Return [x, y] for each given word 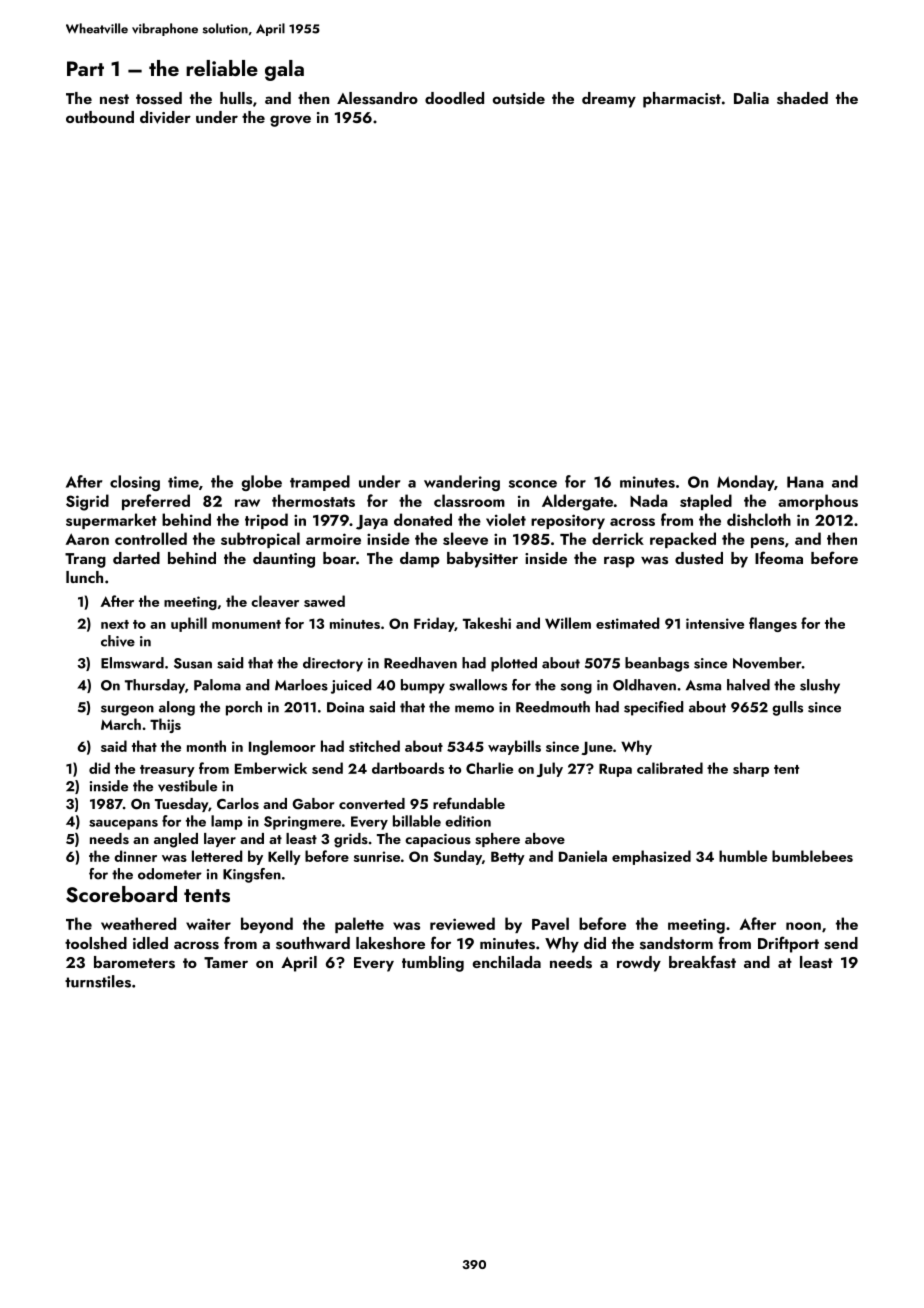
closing [135, 483]
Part [85, 68]
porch [244, 708]
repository [568, 521]
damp [420, 560]
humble [743, 856]
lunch [84, 577]
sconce [533, 484]
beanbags [657, 664]
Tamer [226, 962]
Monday [745, 483]
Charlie [489, 768]
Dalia [751, 98]
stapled [706, 502]
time [183, 482]
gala [284, 70]
